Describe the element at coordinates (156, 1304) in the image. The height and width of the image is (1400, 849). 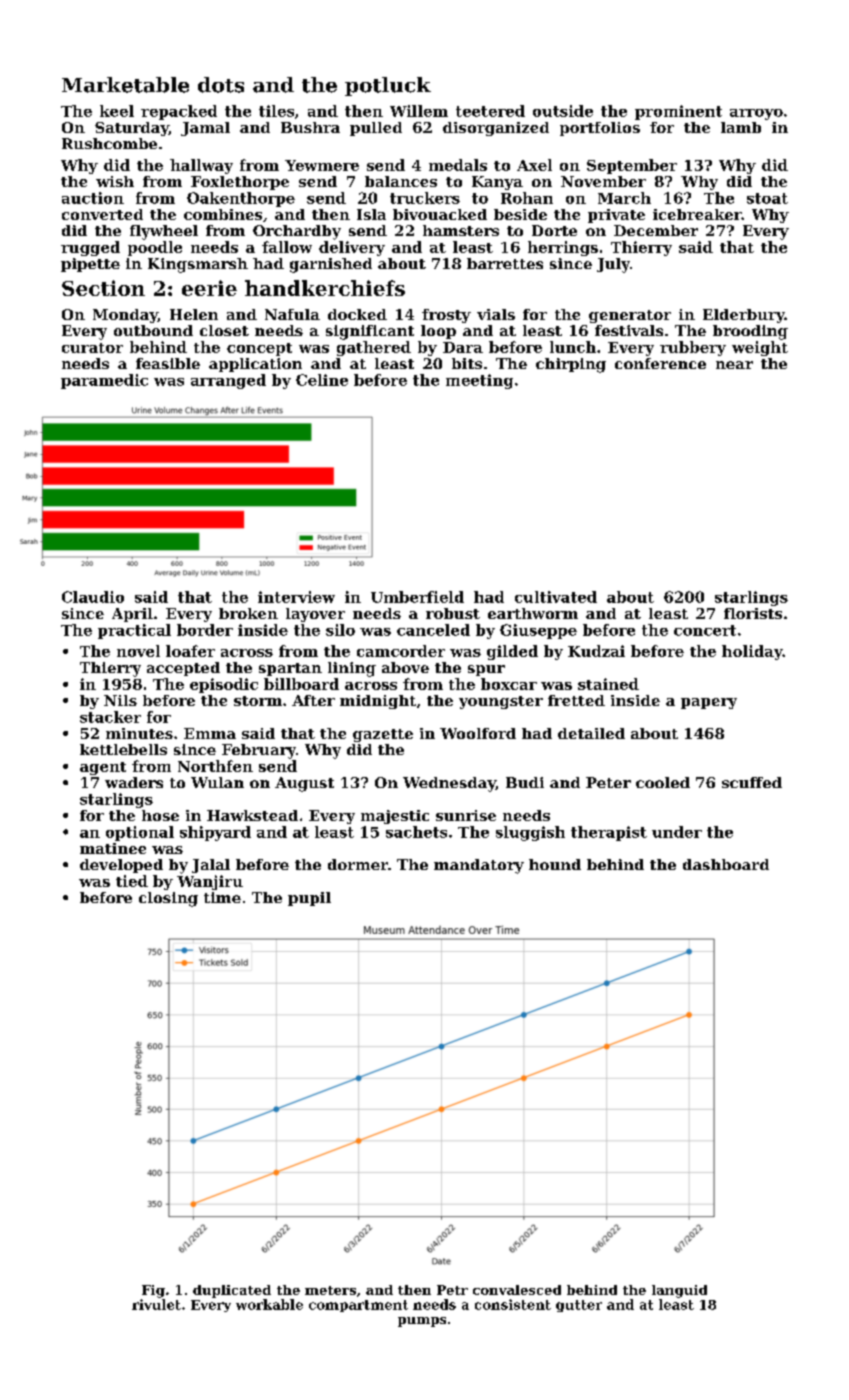
I see `rivulet` at that location.
